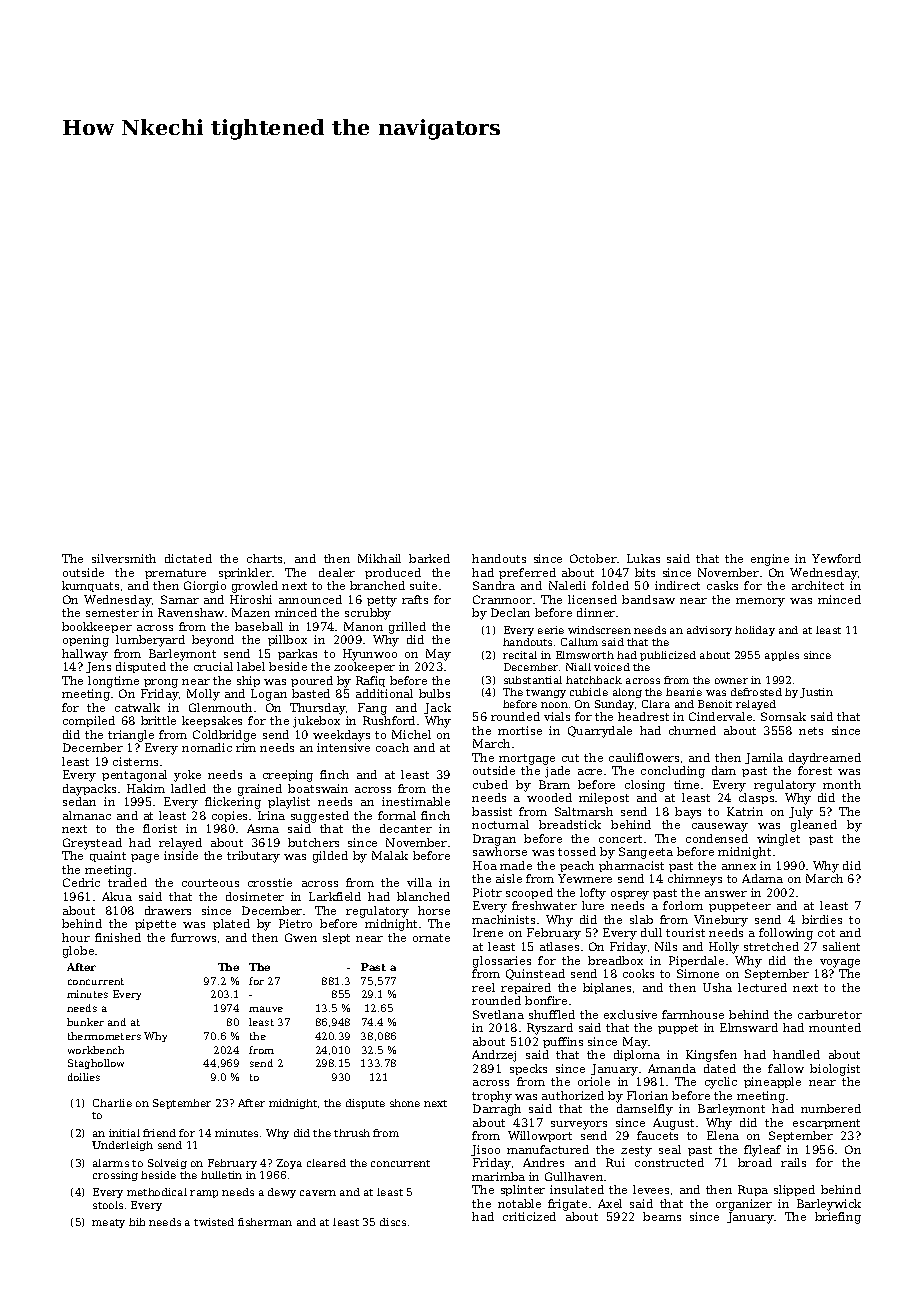  Describe the element at coordinates (336, 938) in the image. I see `slept` at that location.
